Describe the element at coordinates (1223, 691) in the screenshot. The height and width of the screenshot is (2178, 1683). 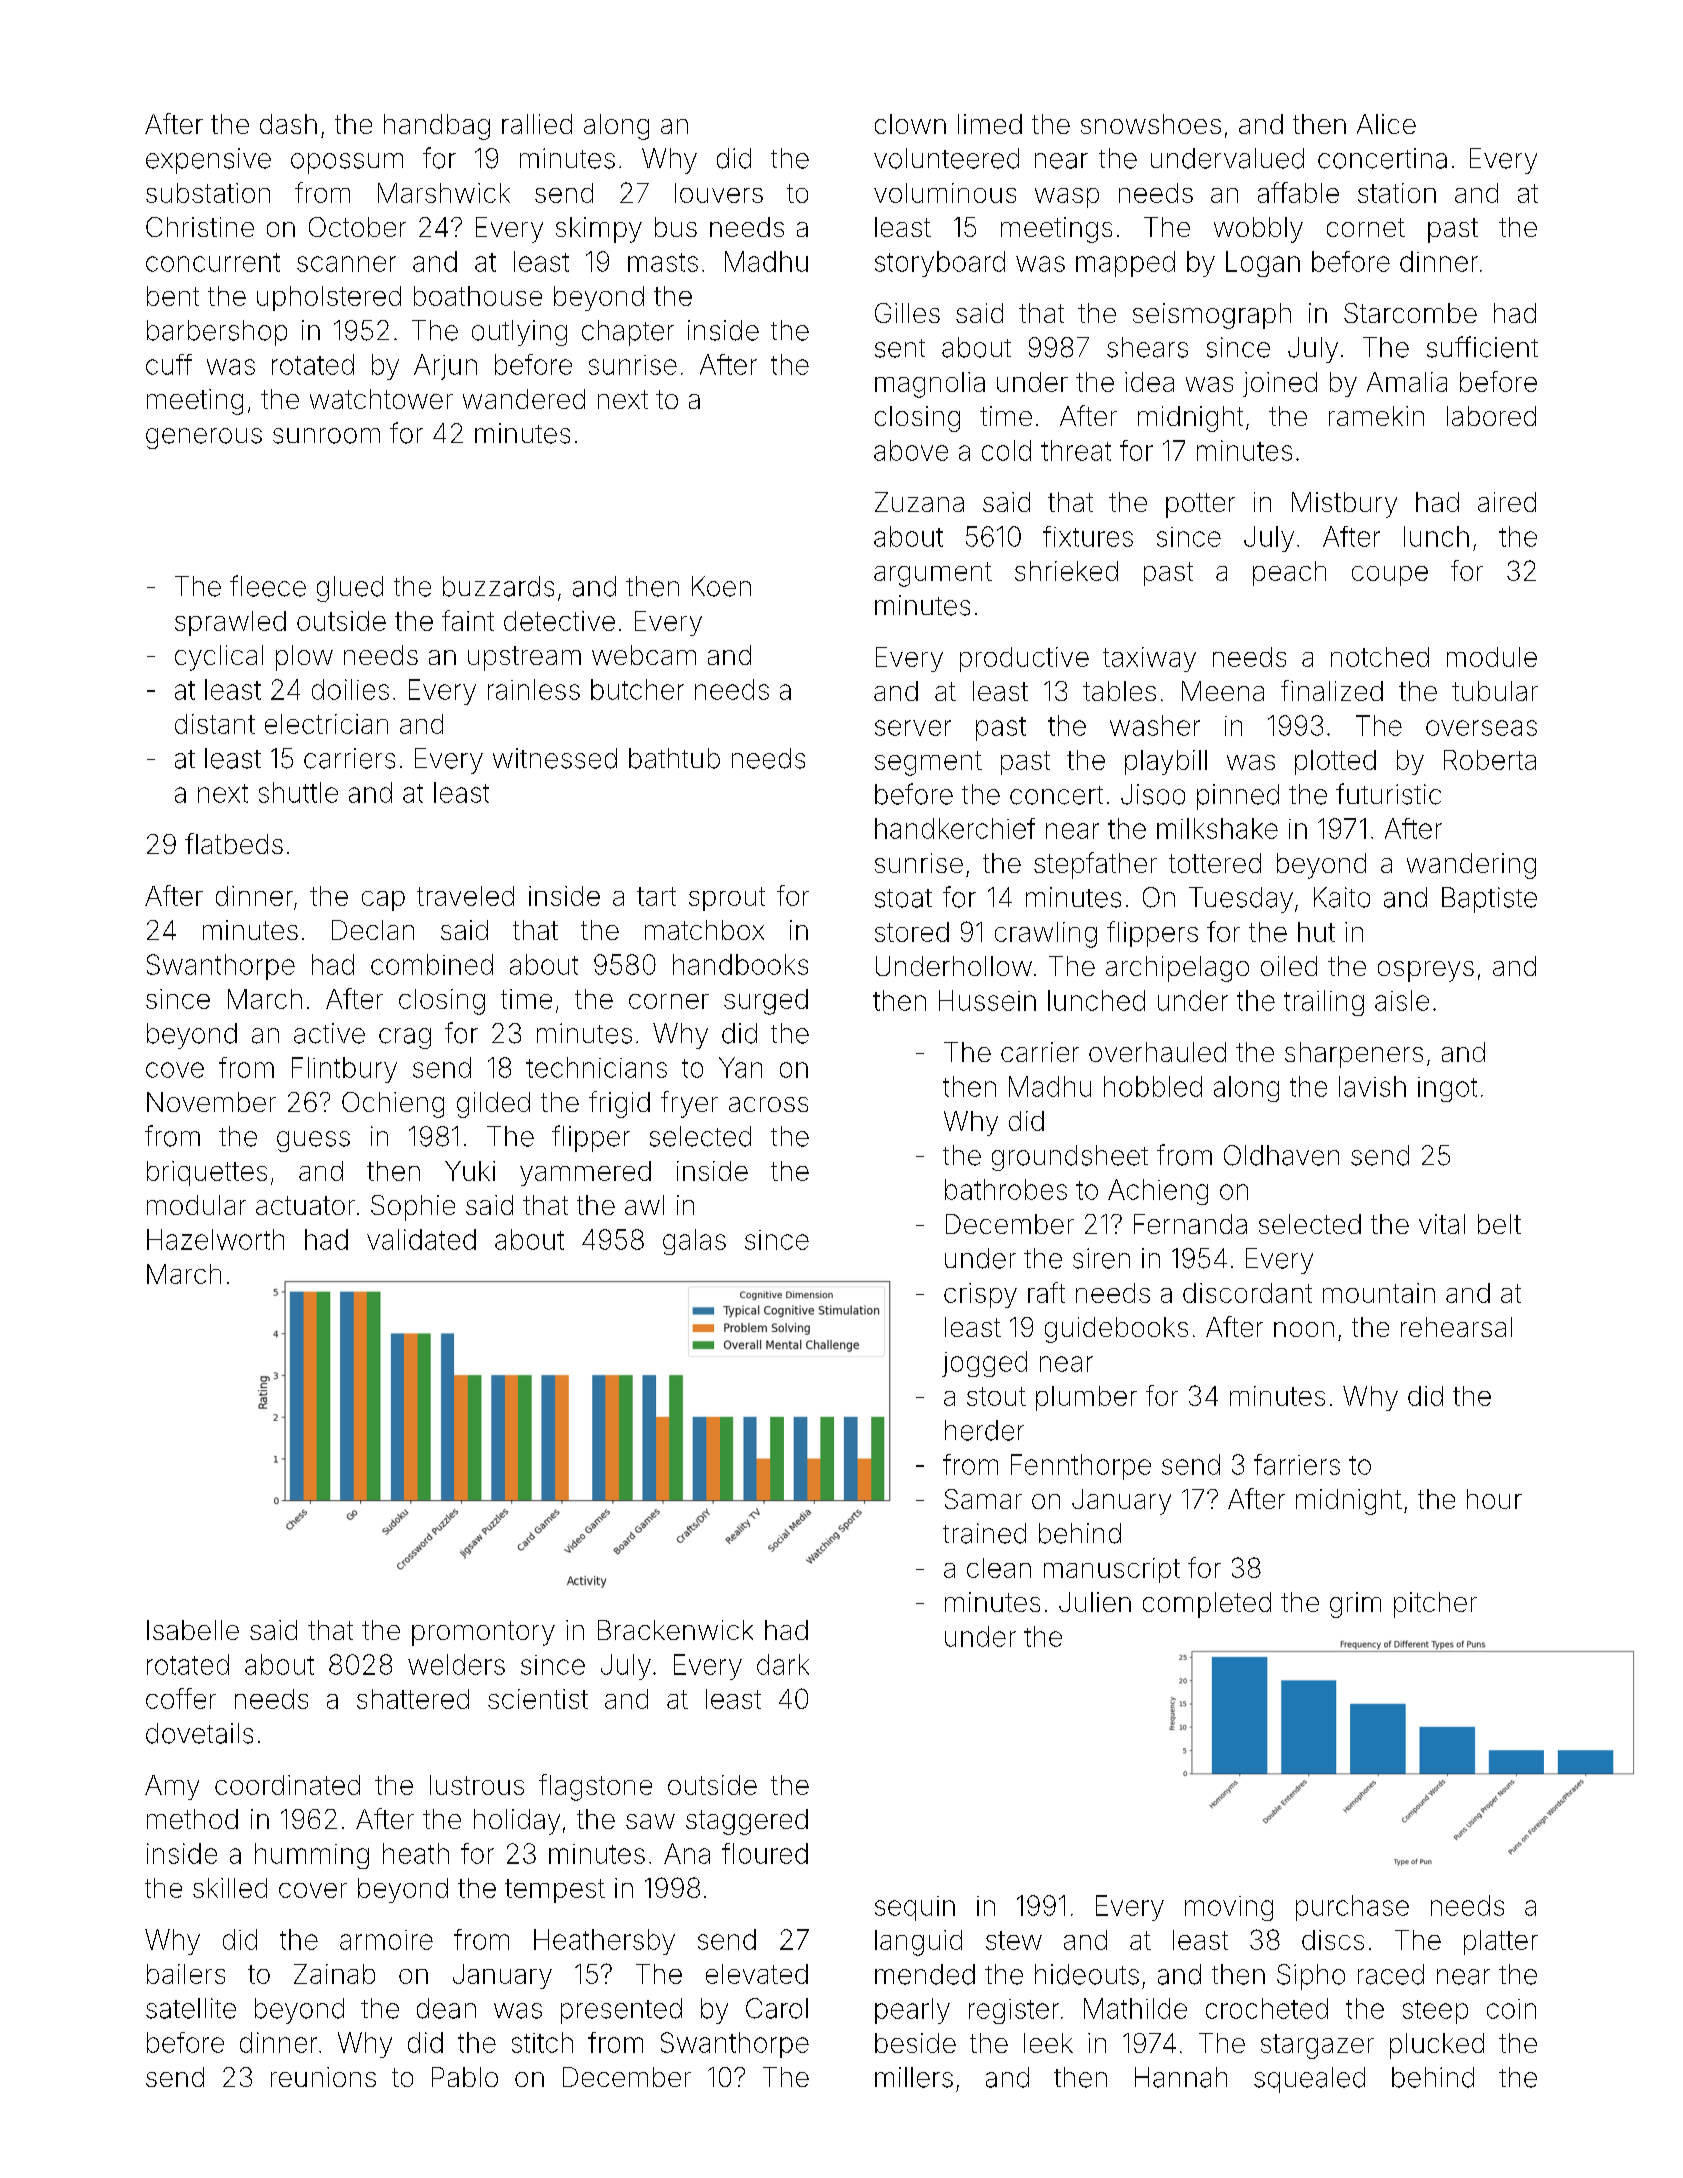
I see `Meena` at that location.
